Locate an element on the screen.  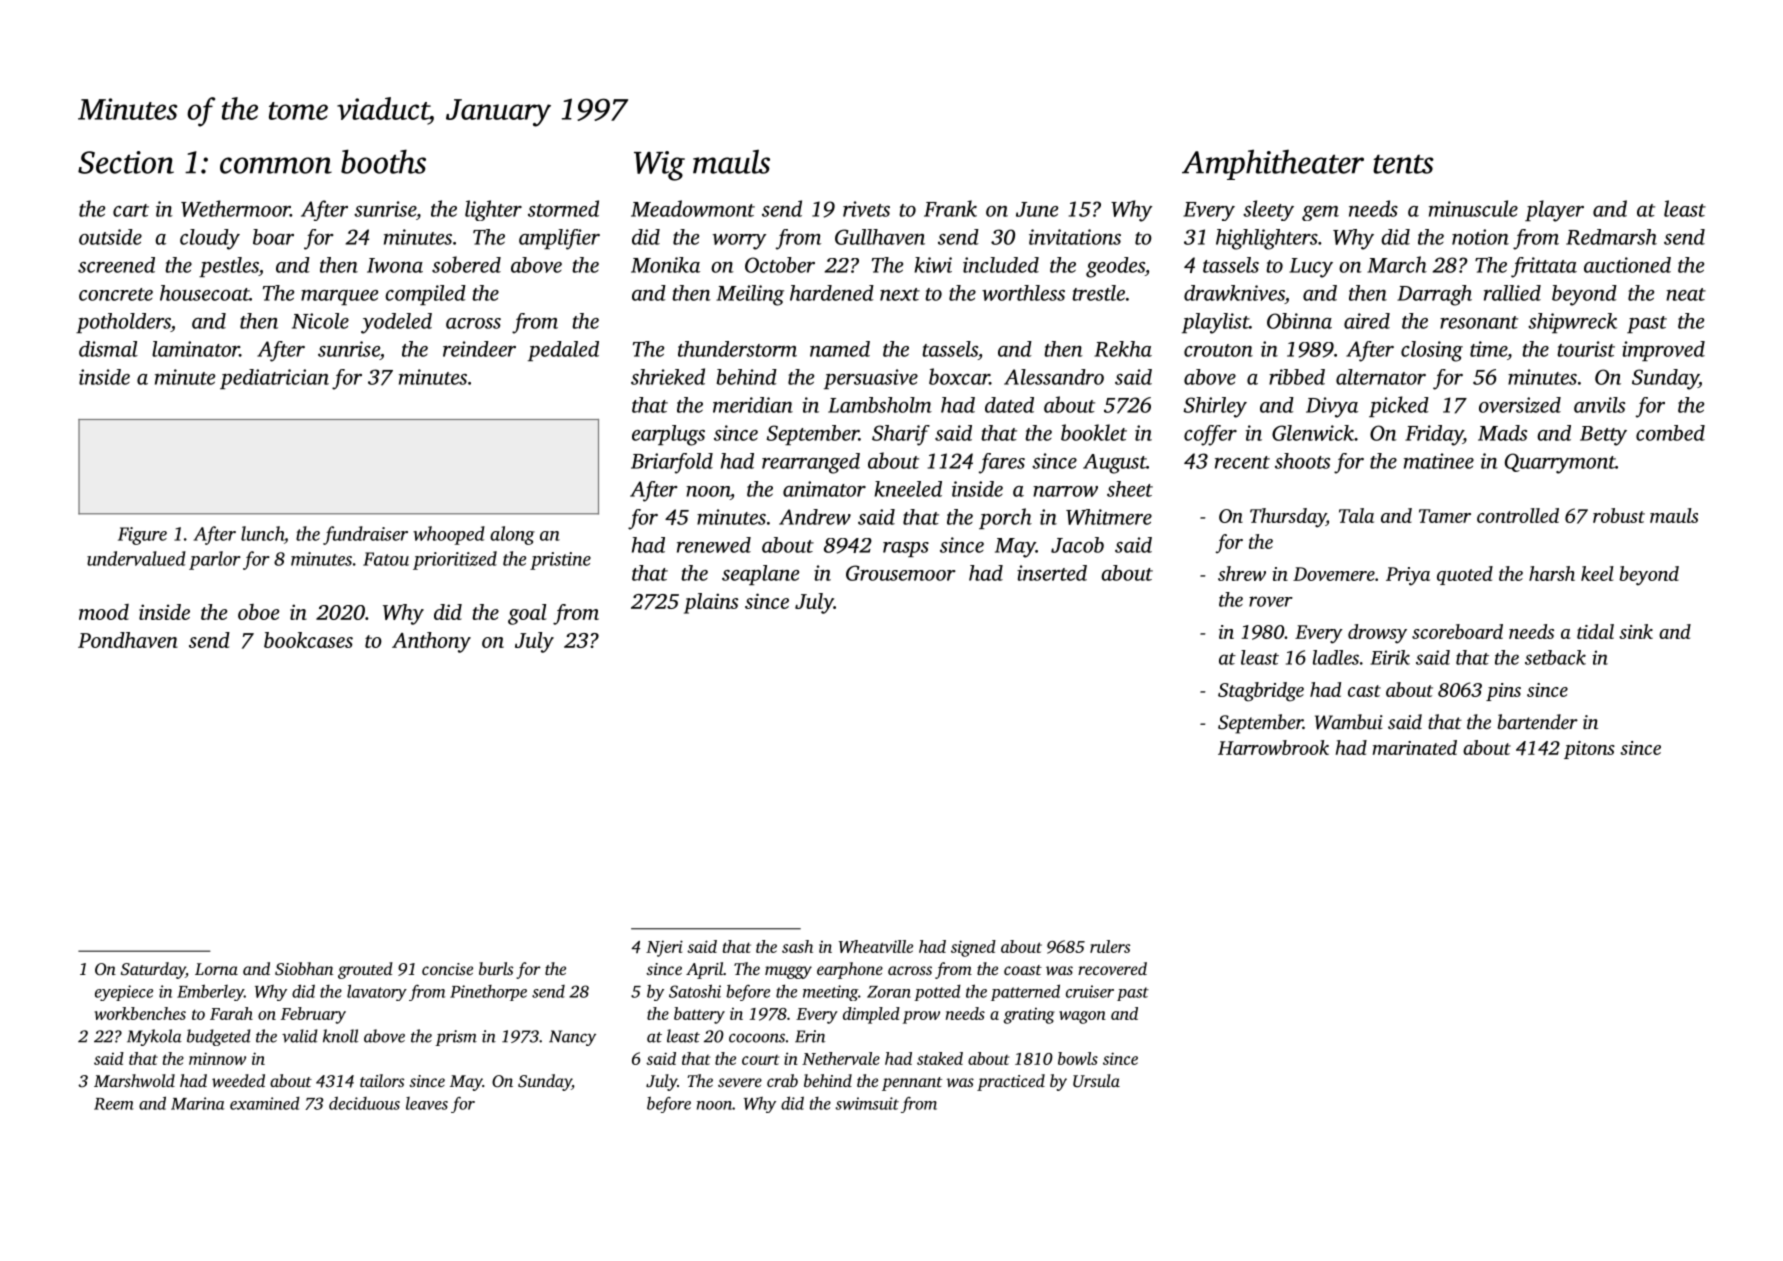
rulers is located at coordinates (1110, 946).
